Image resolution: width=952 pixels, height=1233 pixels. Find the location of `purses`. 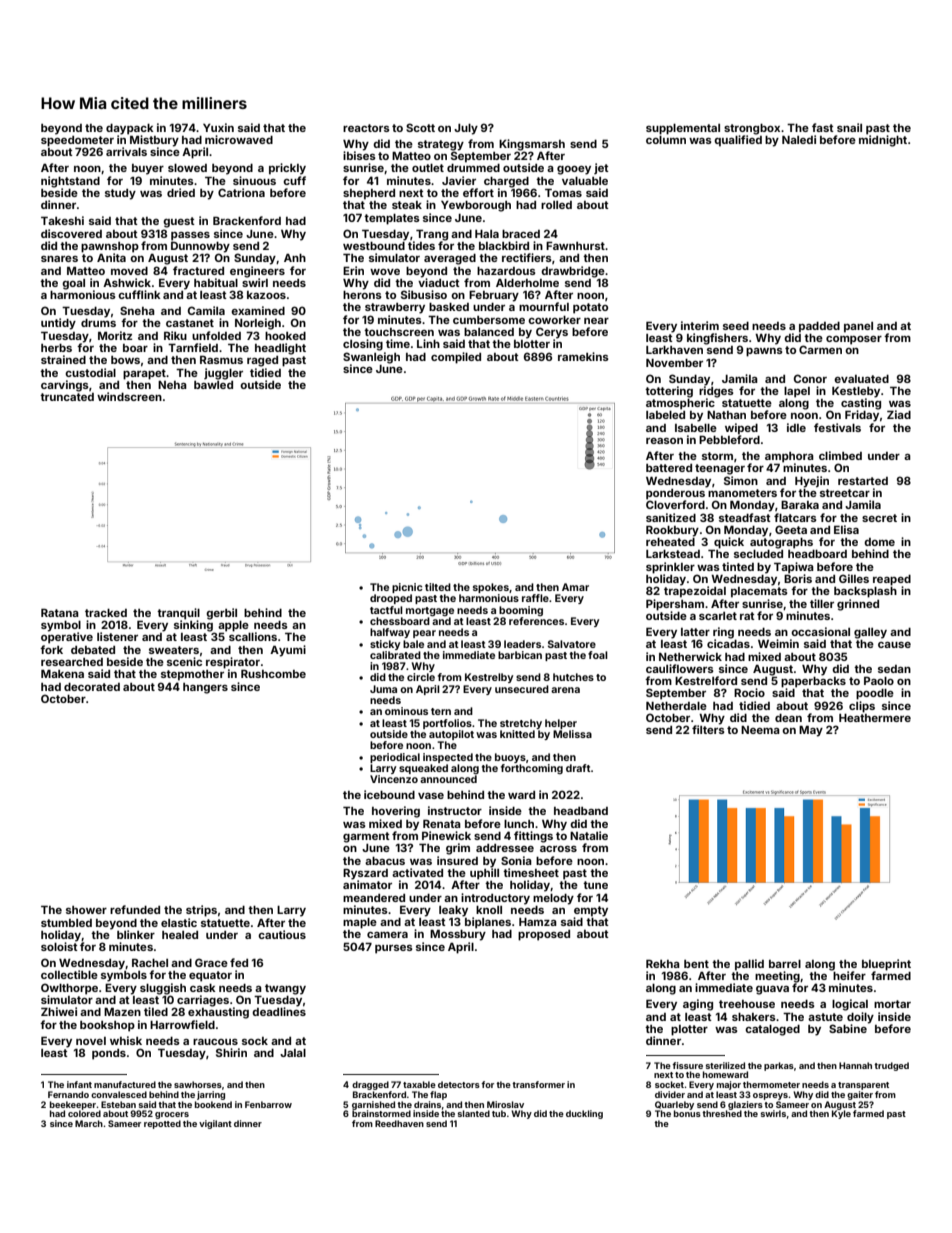

purses is located at coordinates (394, 949).
